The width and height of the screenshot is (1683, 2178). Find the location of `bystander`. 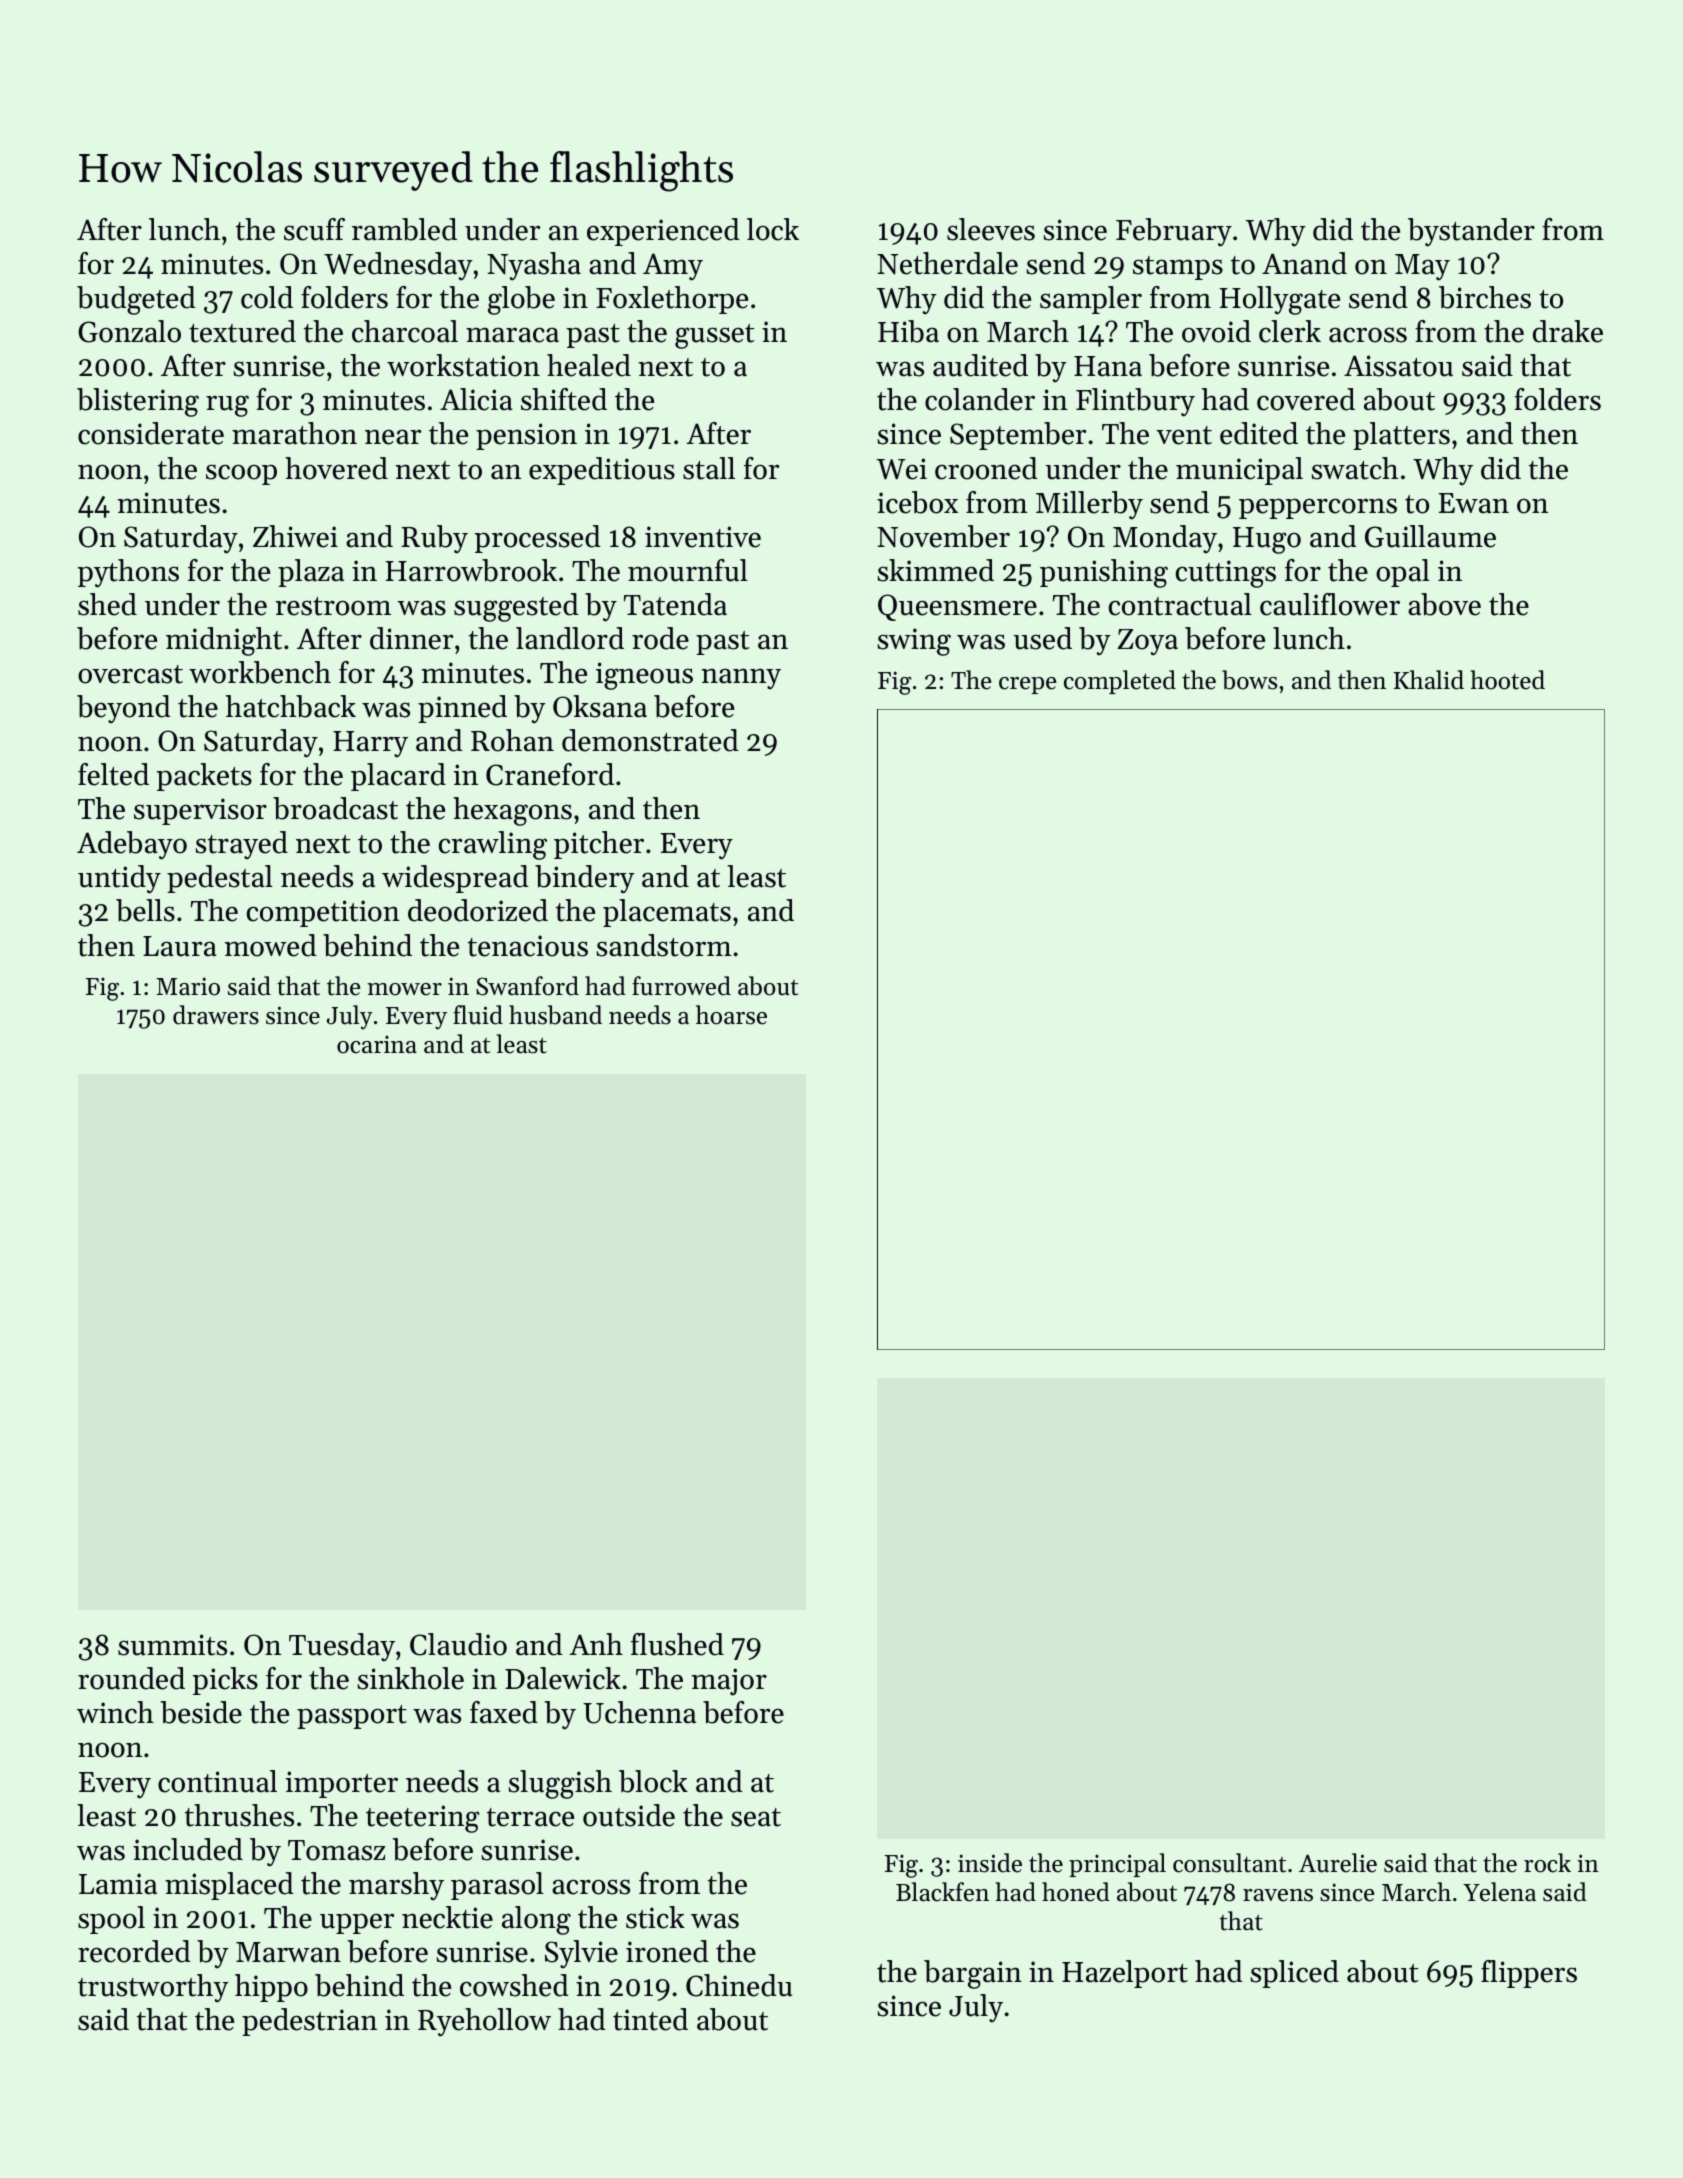

bystander is located at coordinates (1471, 232).
